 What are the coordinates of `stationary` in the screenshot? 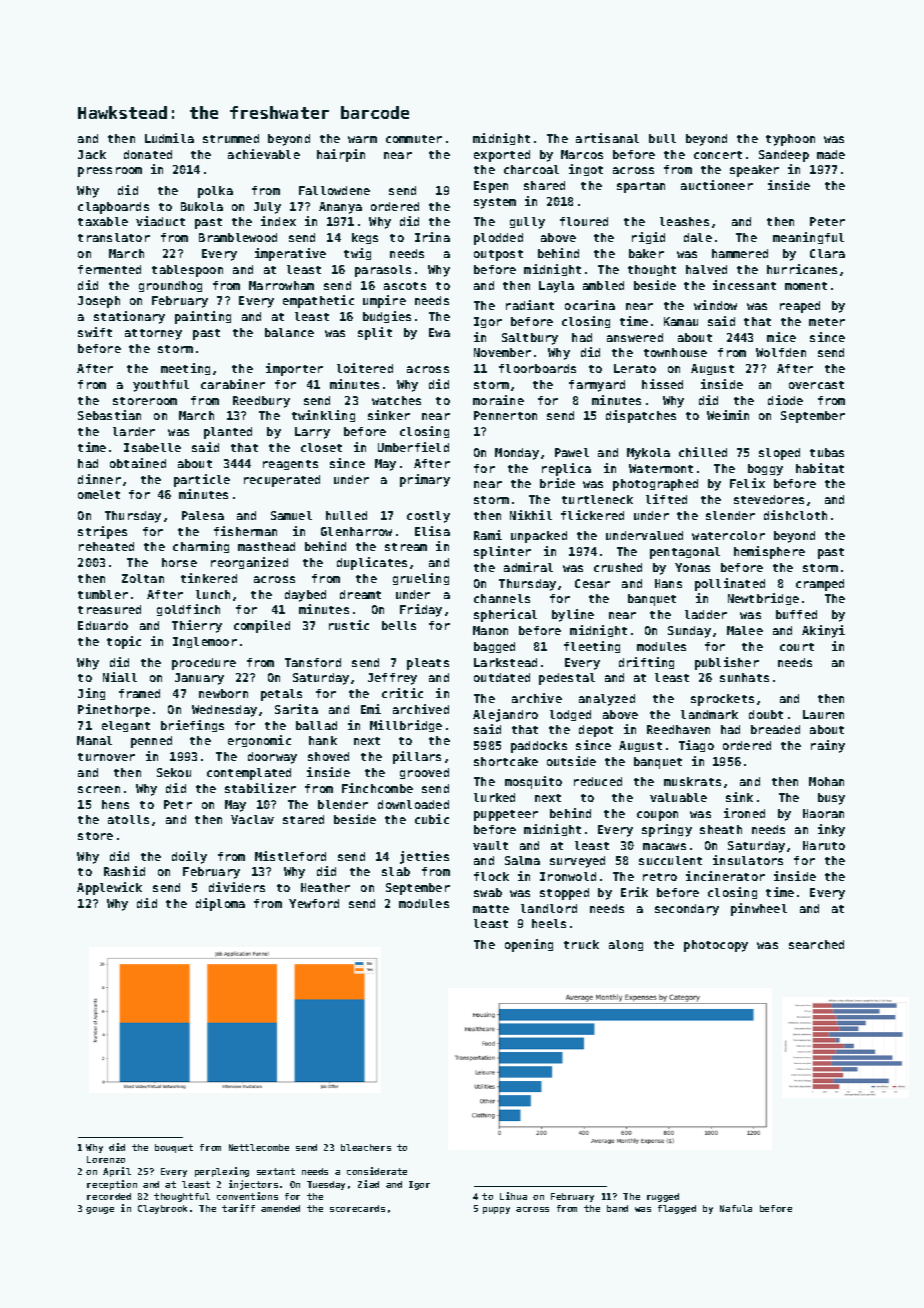 It's located at (129, 317).
